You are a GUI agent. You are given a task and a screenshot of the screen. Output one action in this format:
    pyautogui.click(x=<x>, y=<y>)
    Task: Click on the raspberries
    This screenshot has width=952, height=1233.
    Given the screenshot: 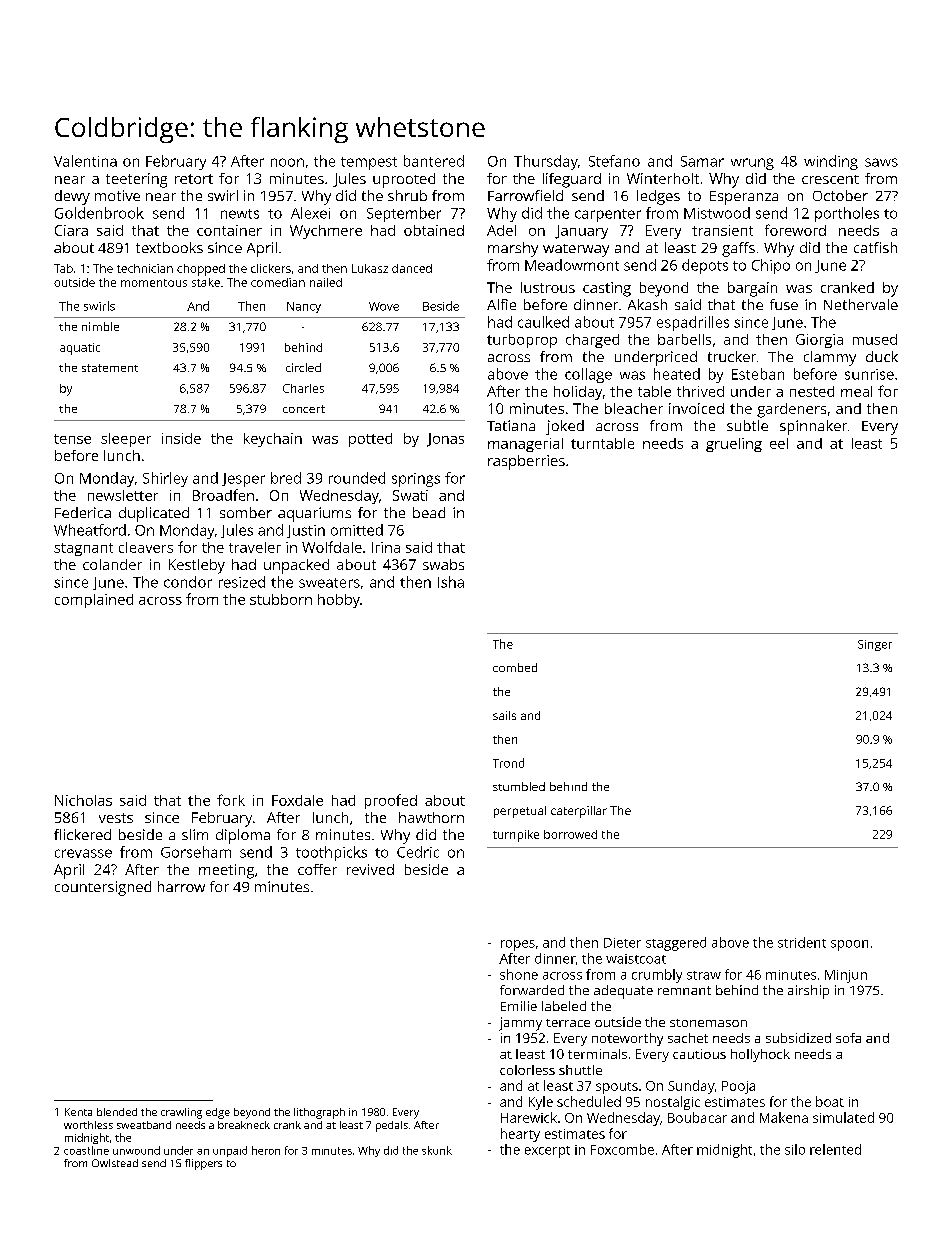 What is the action you would take?
    pyautogui.click(x=526, y=462)
